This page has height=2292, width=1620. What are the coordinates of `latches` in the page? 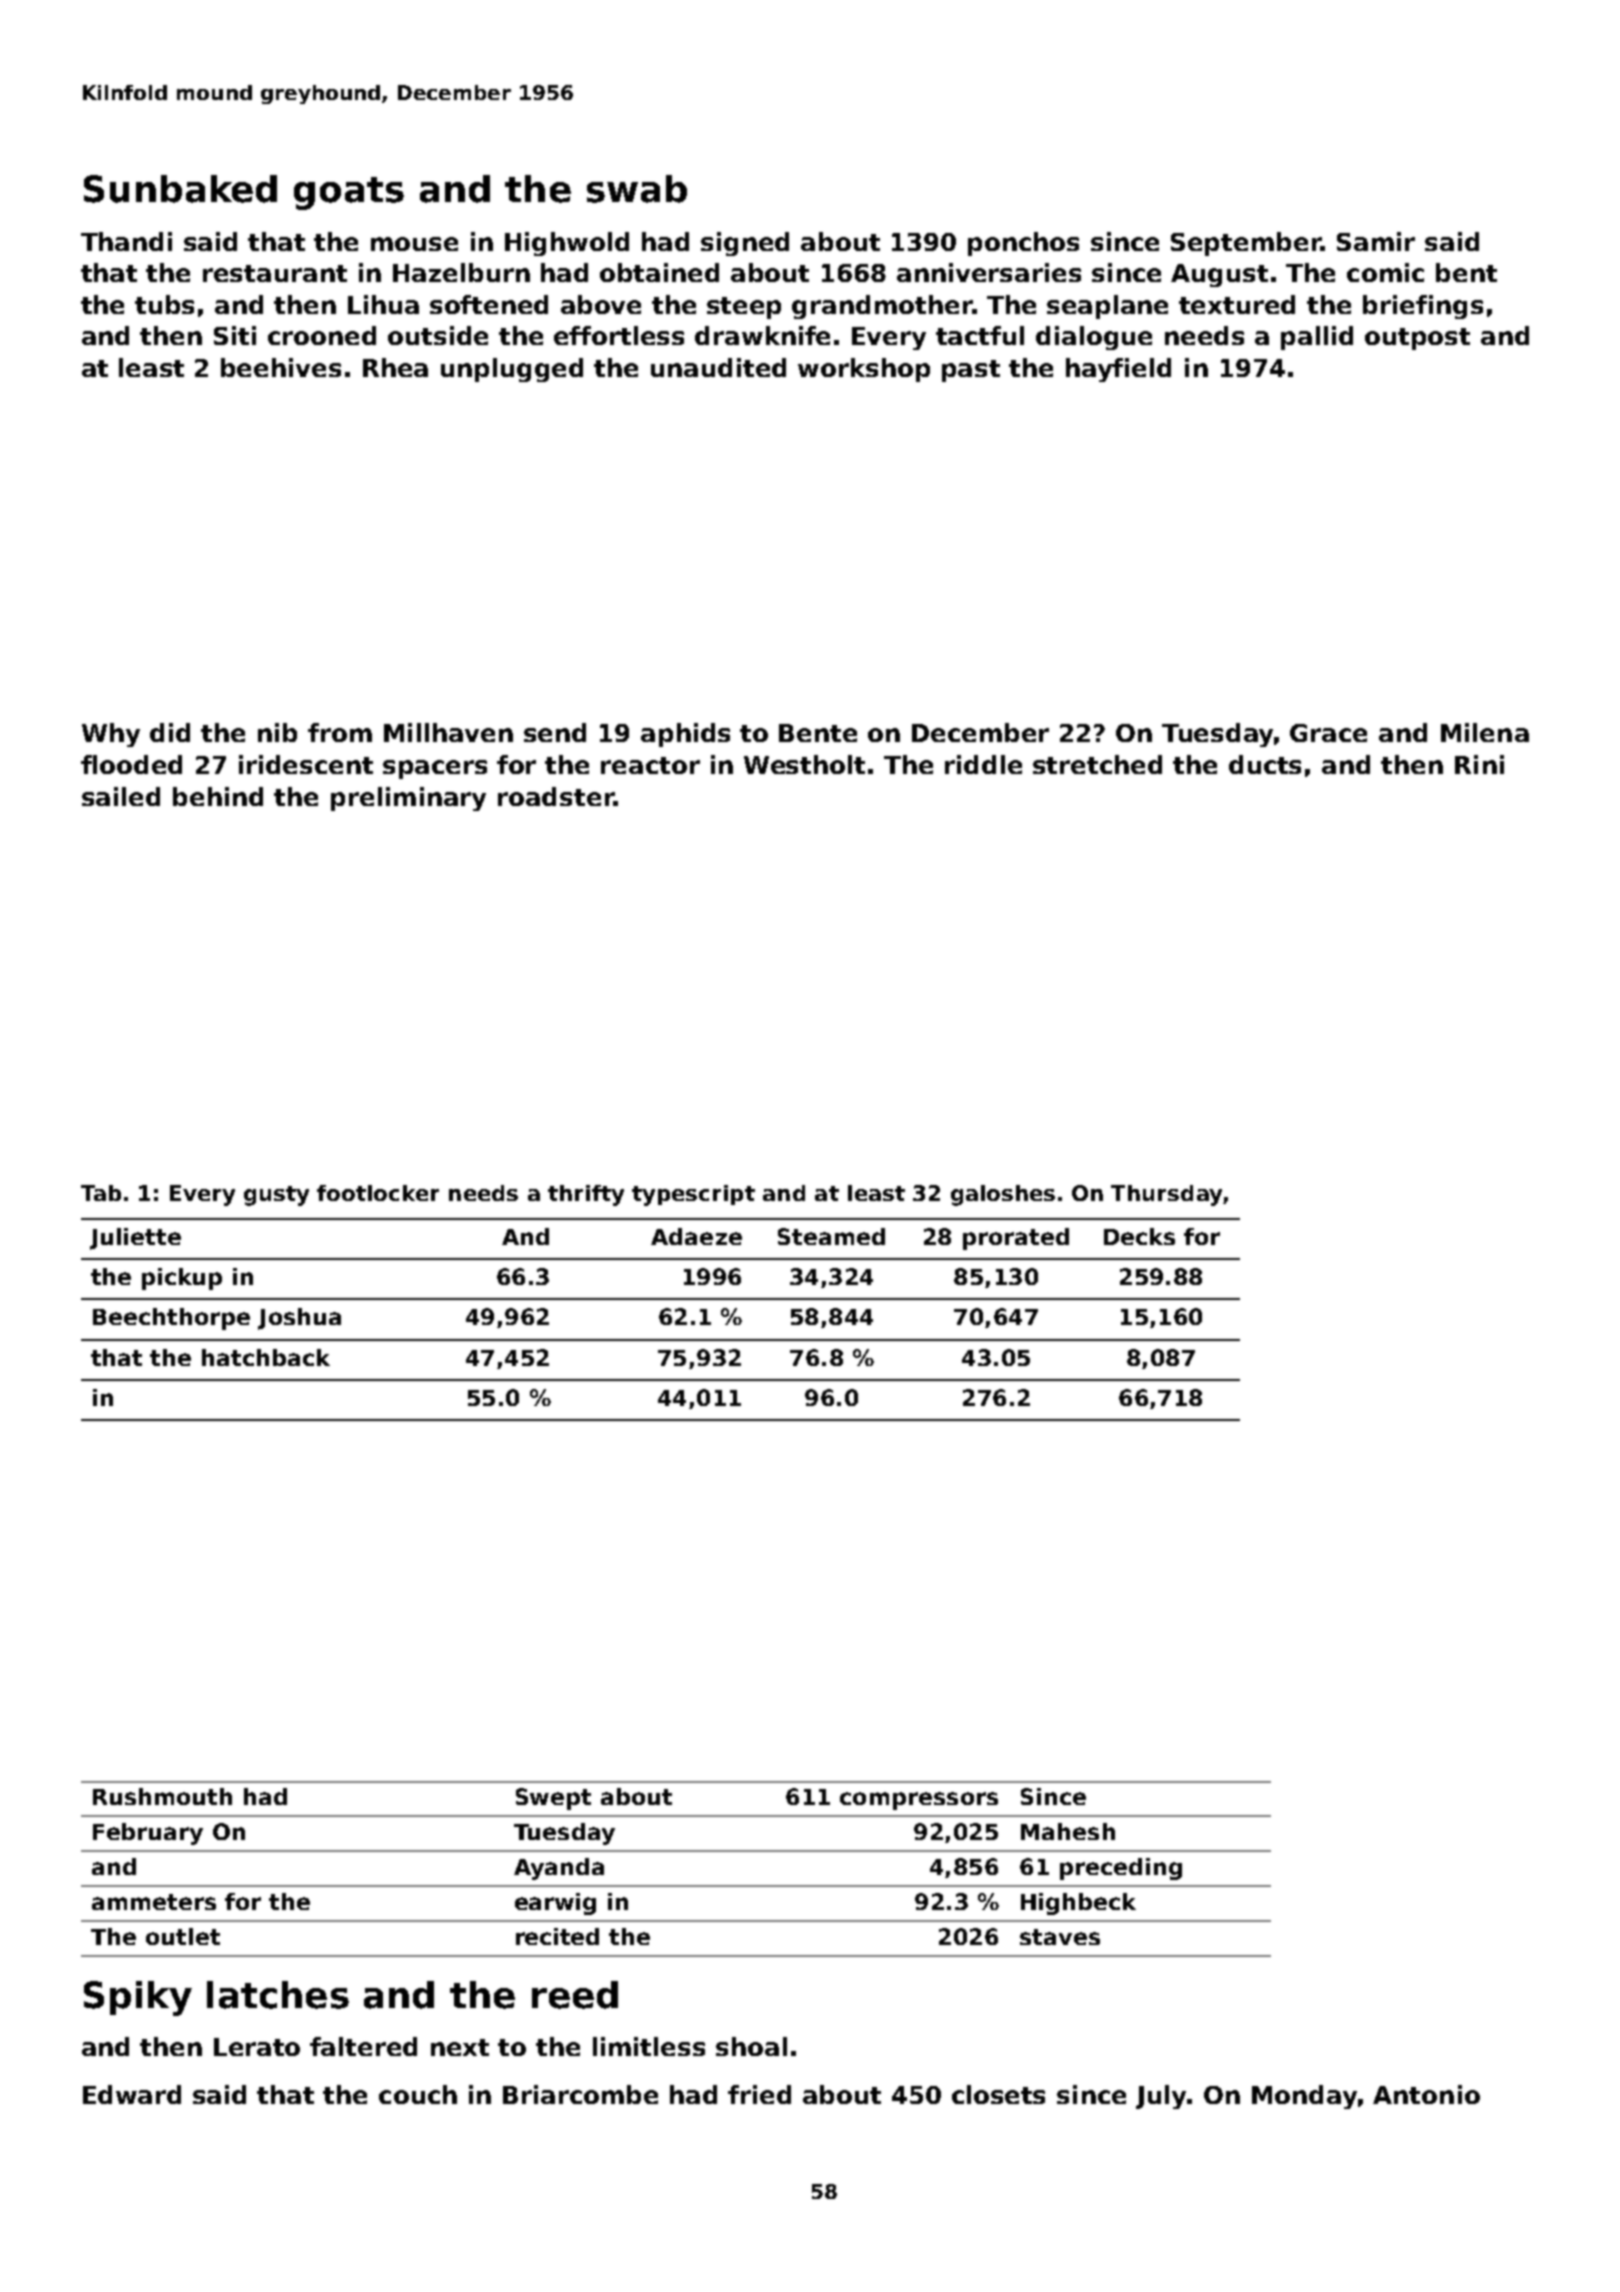 It's located at (278, 1995).
